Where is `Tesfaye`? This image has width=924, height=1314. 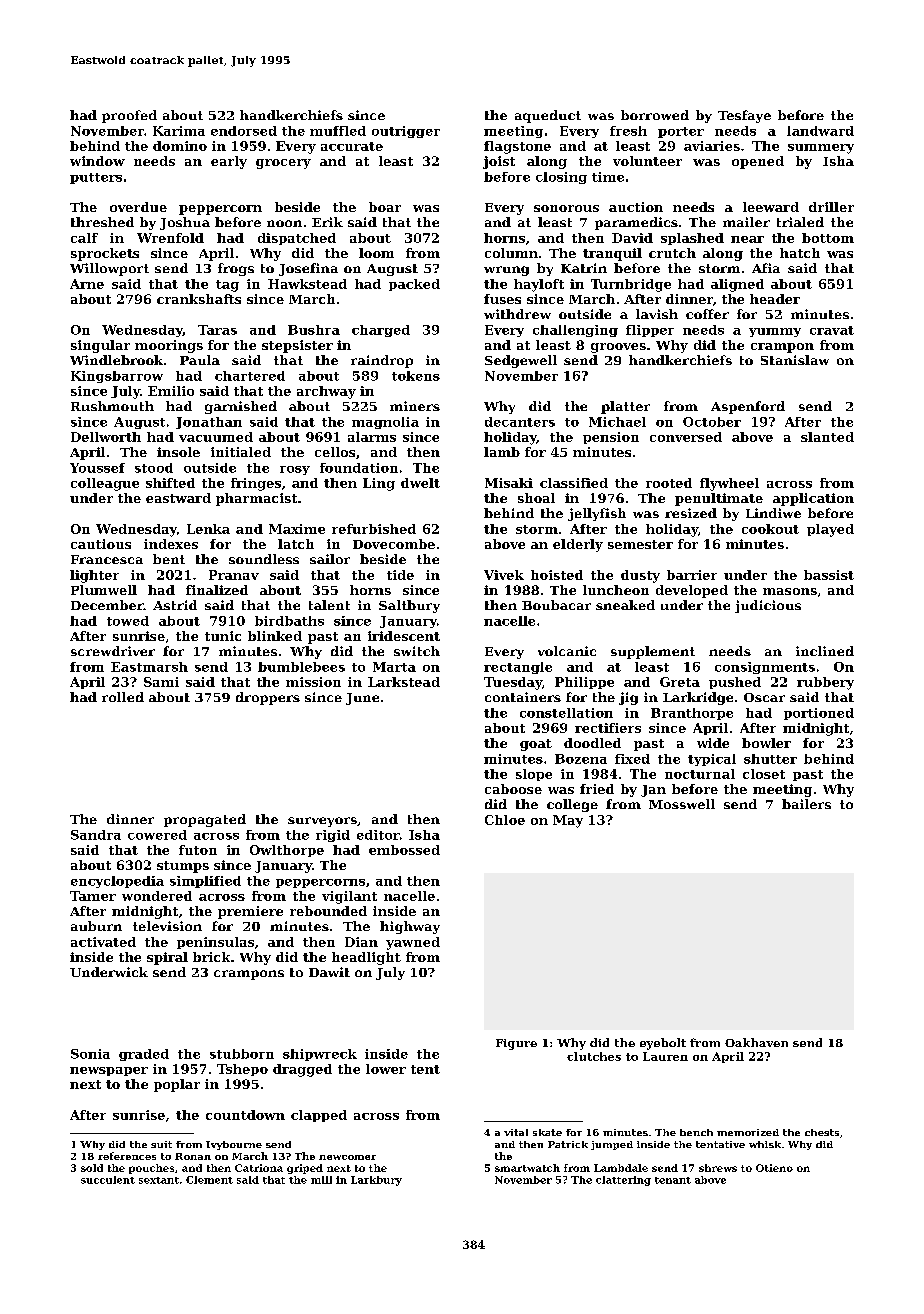
Tesfaye is located at coordinates (744, 116).
